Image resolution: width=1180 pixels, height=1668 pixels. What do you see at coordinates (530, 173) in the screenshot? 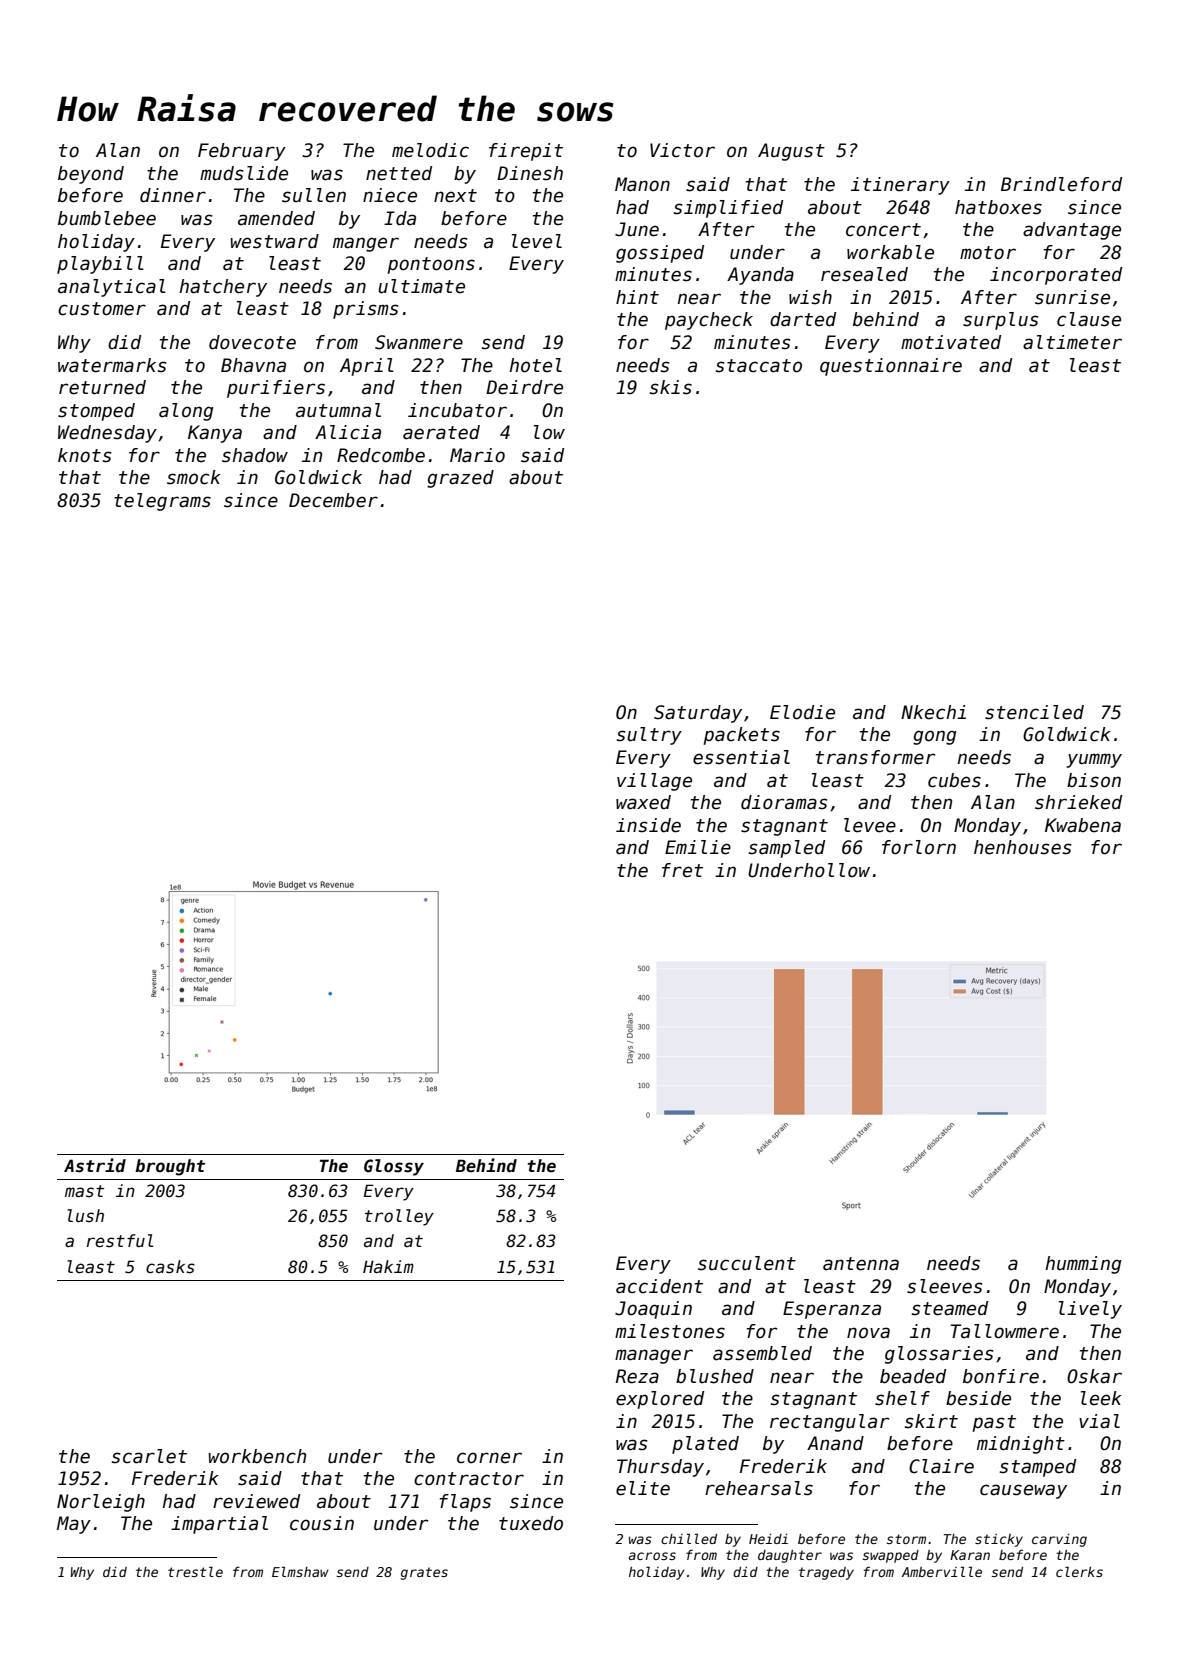
I see `Dinesh` at bounding box center [530, 173].
